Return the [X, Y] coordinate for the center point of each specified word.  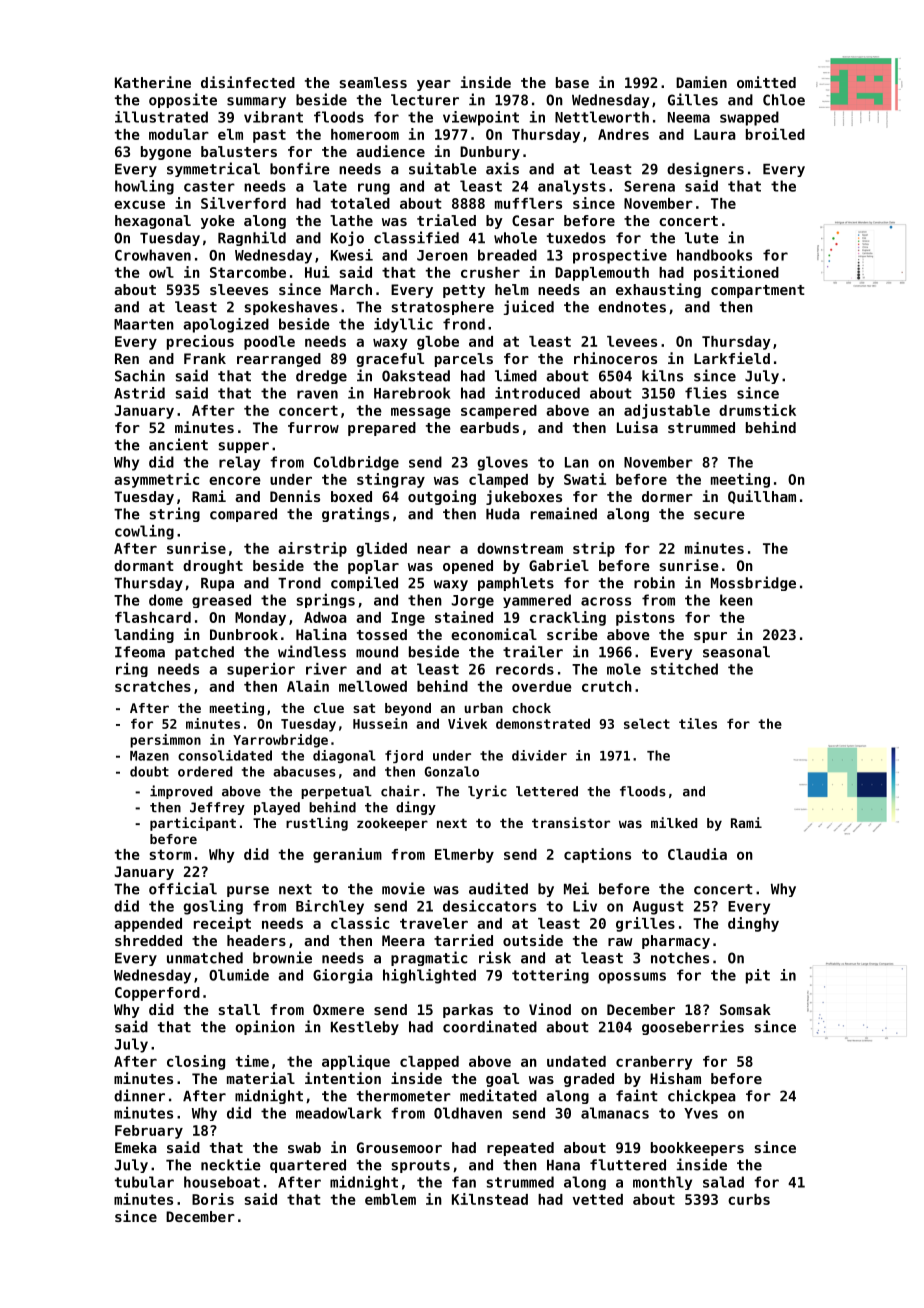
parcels [464, 360]
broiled [775, 134]
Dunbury [490, 153]
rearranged [279, 360]
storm [170, 854]
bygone [166, 153]
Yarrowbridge [280, 741]
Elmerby [464, 856]
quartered [308, 1166]
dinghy [753, 924]
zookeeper [392, 824]
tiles [698, 723]
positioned [736, 273]
